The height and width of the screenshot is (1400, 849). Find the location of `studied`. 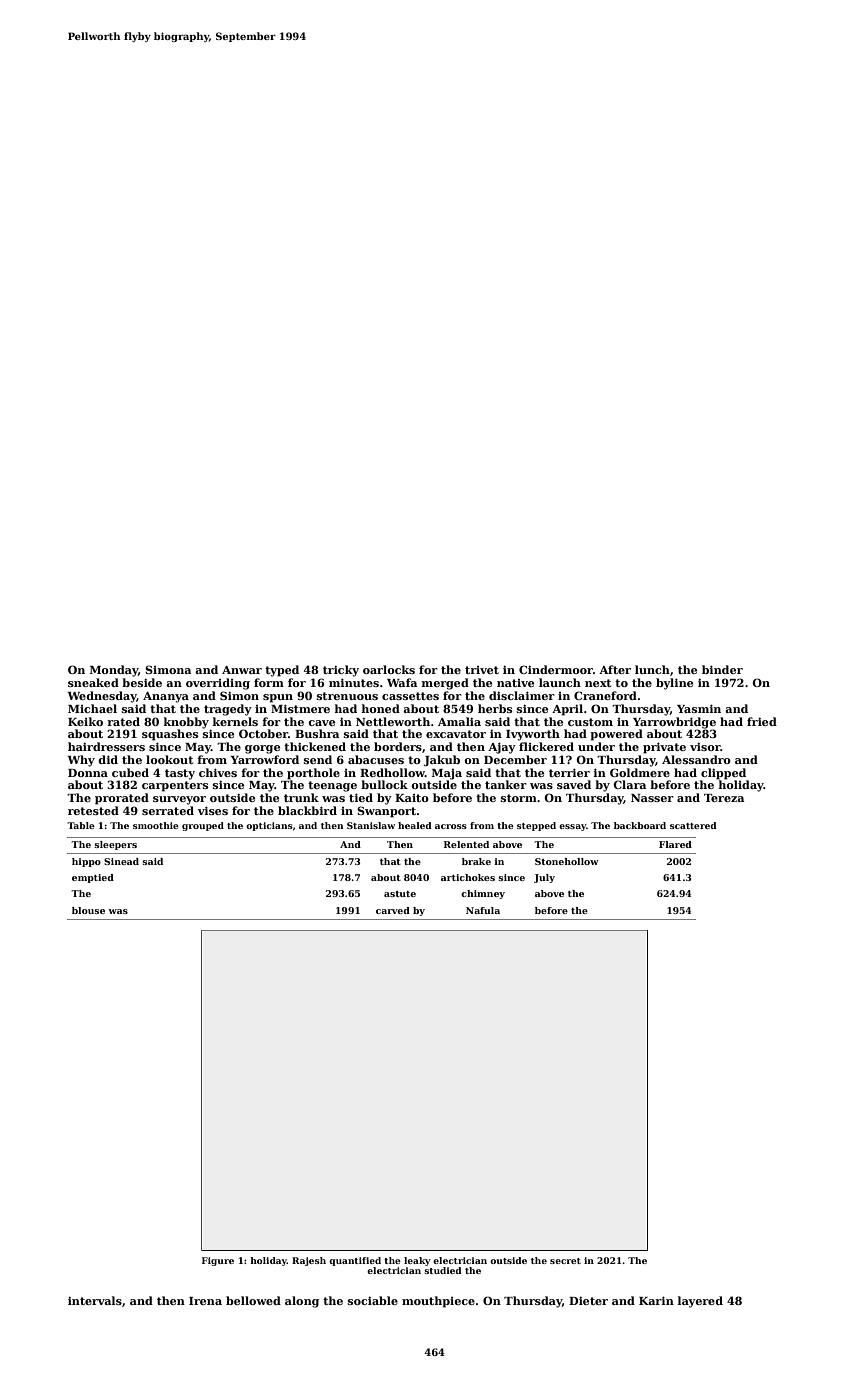

studied is located at coordinates (443, 1270).
